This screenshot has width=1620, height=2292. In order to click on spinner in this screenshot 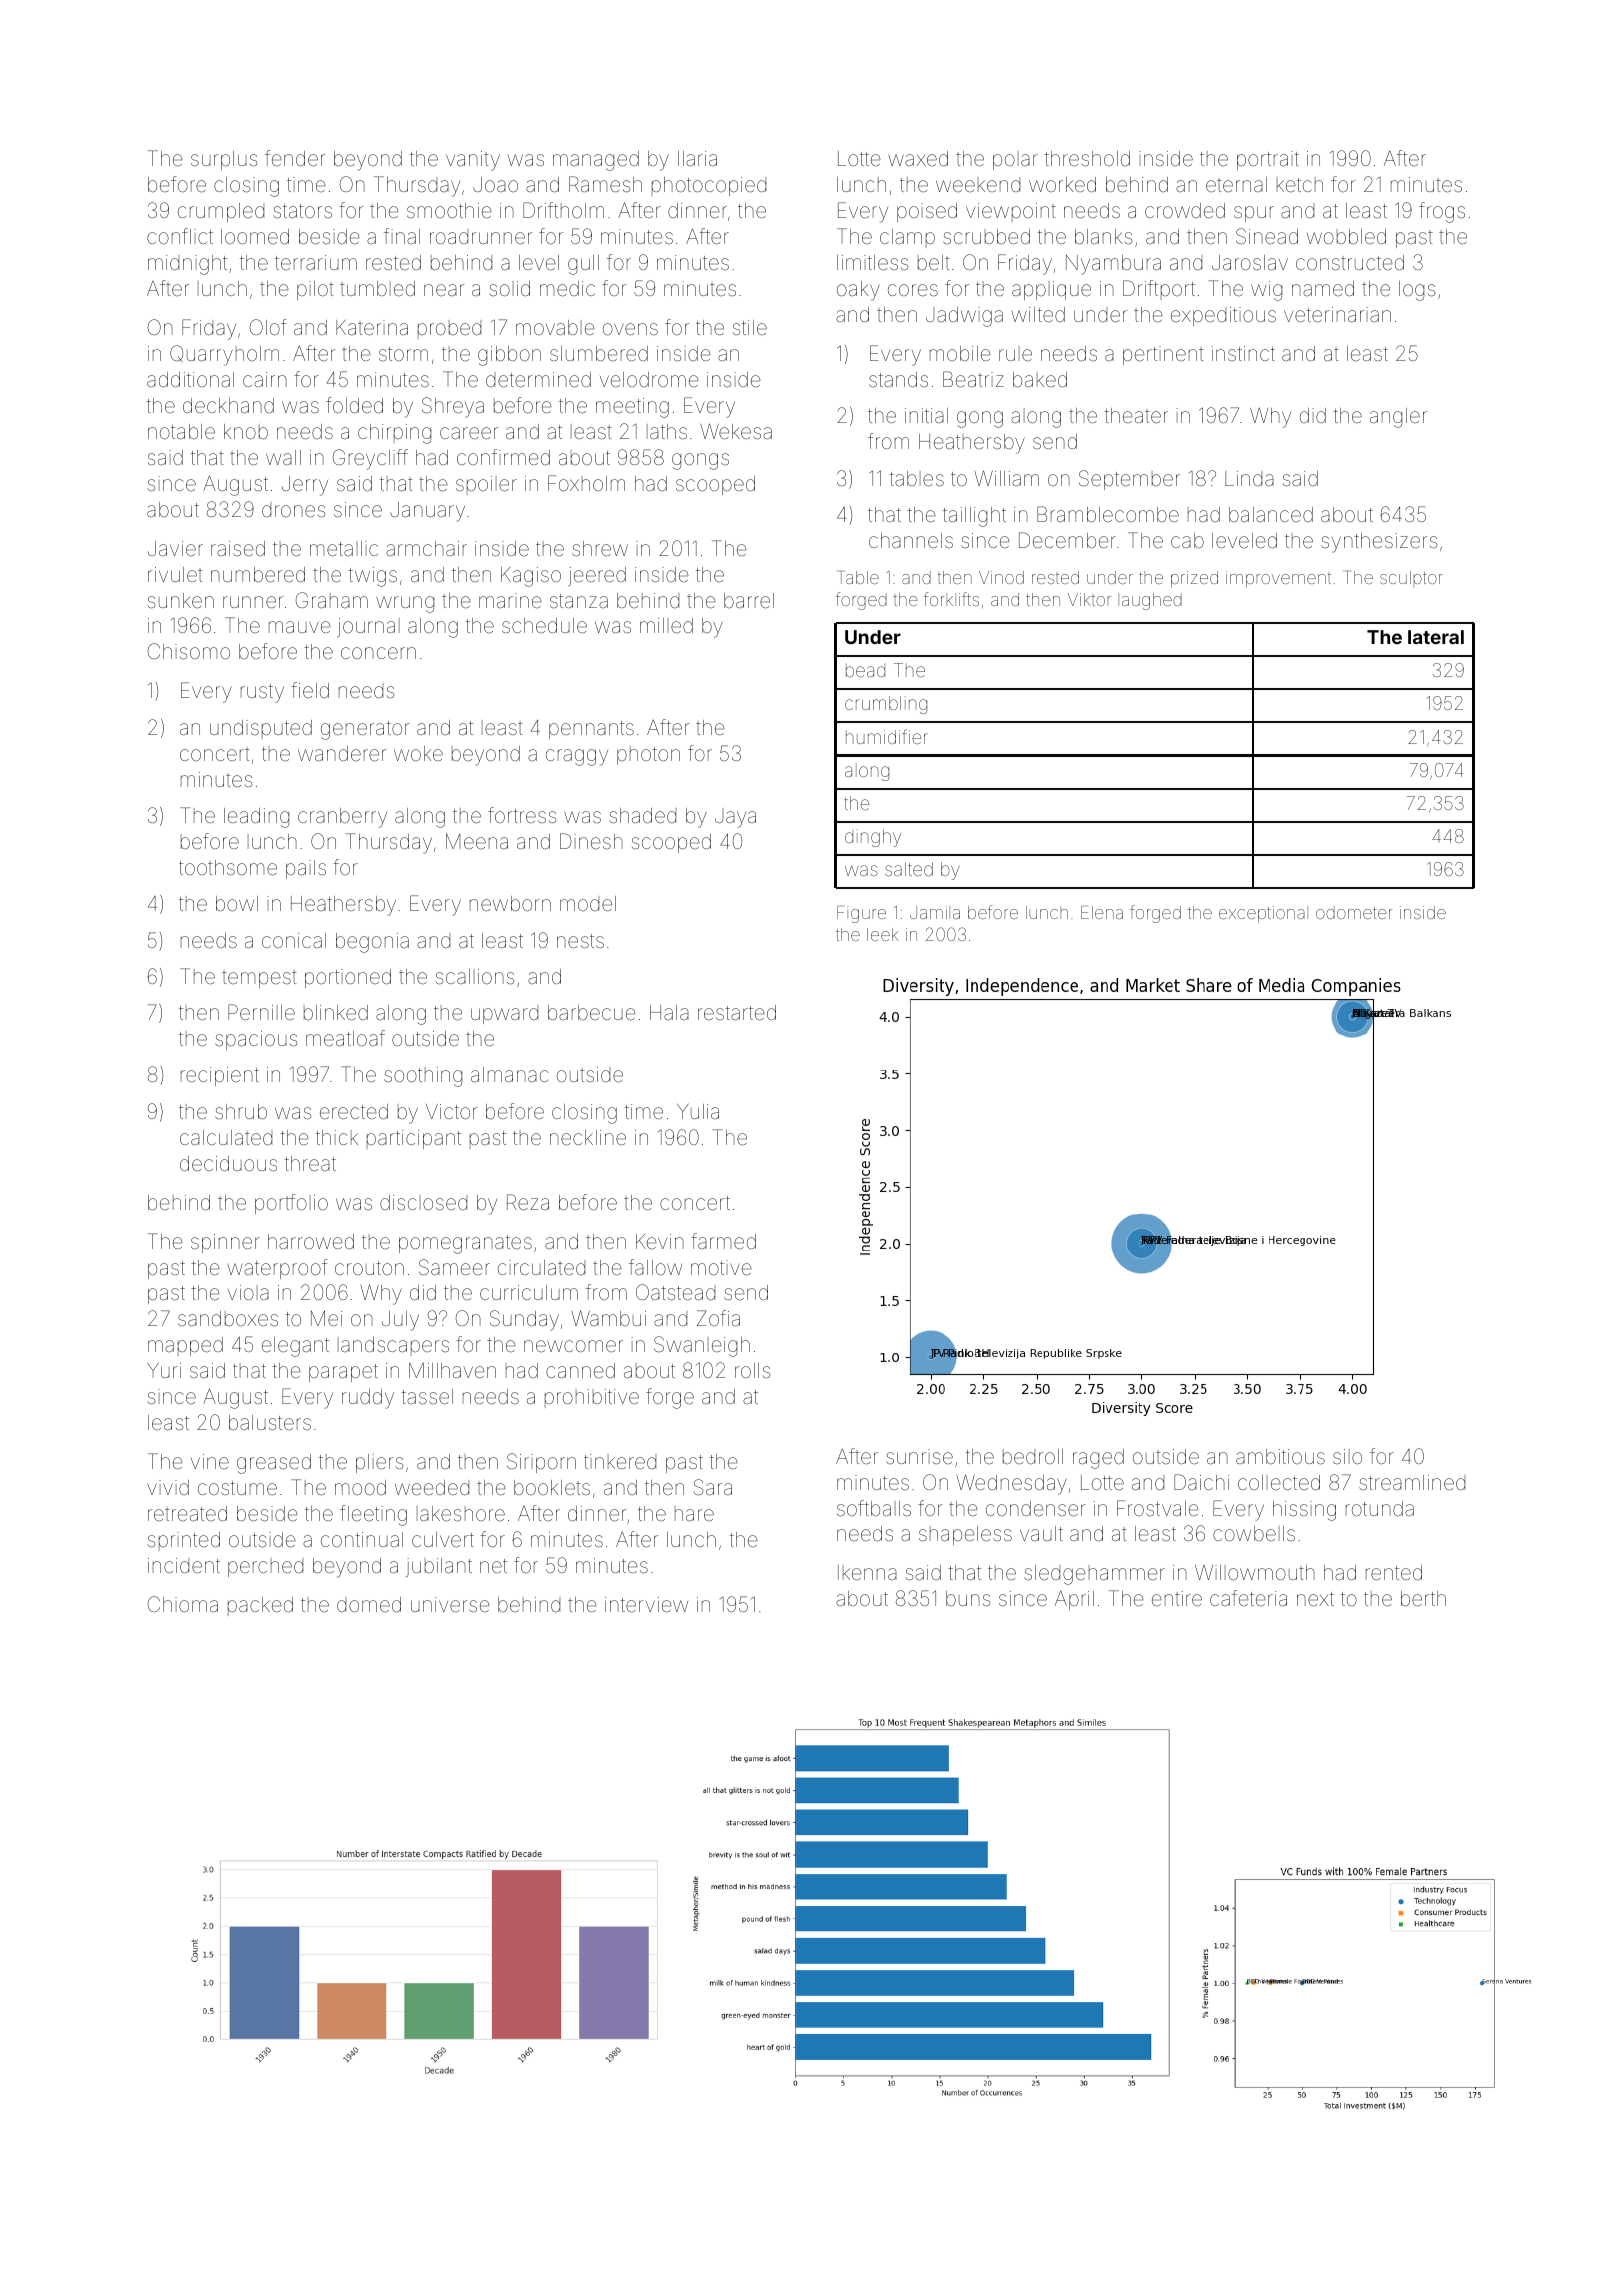, I will do `click(225, 1243)`.
